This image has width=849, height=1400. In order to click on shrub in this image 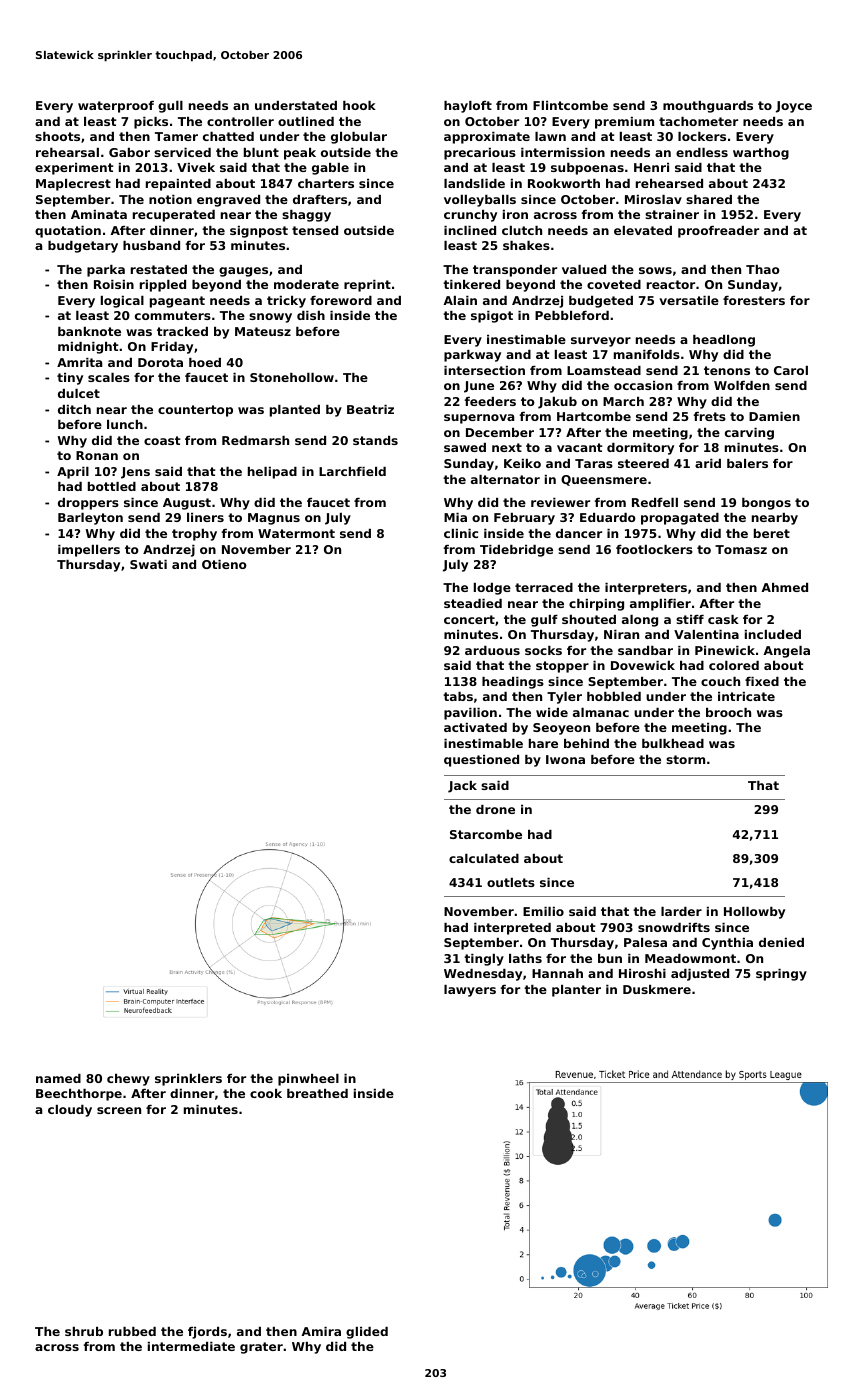, I will do `click(84, 1331)`.
